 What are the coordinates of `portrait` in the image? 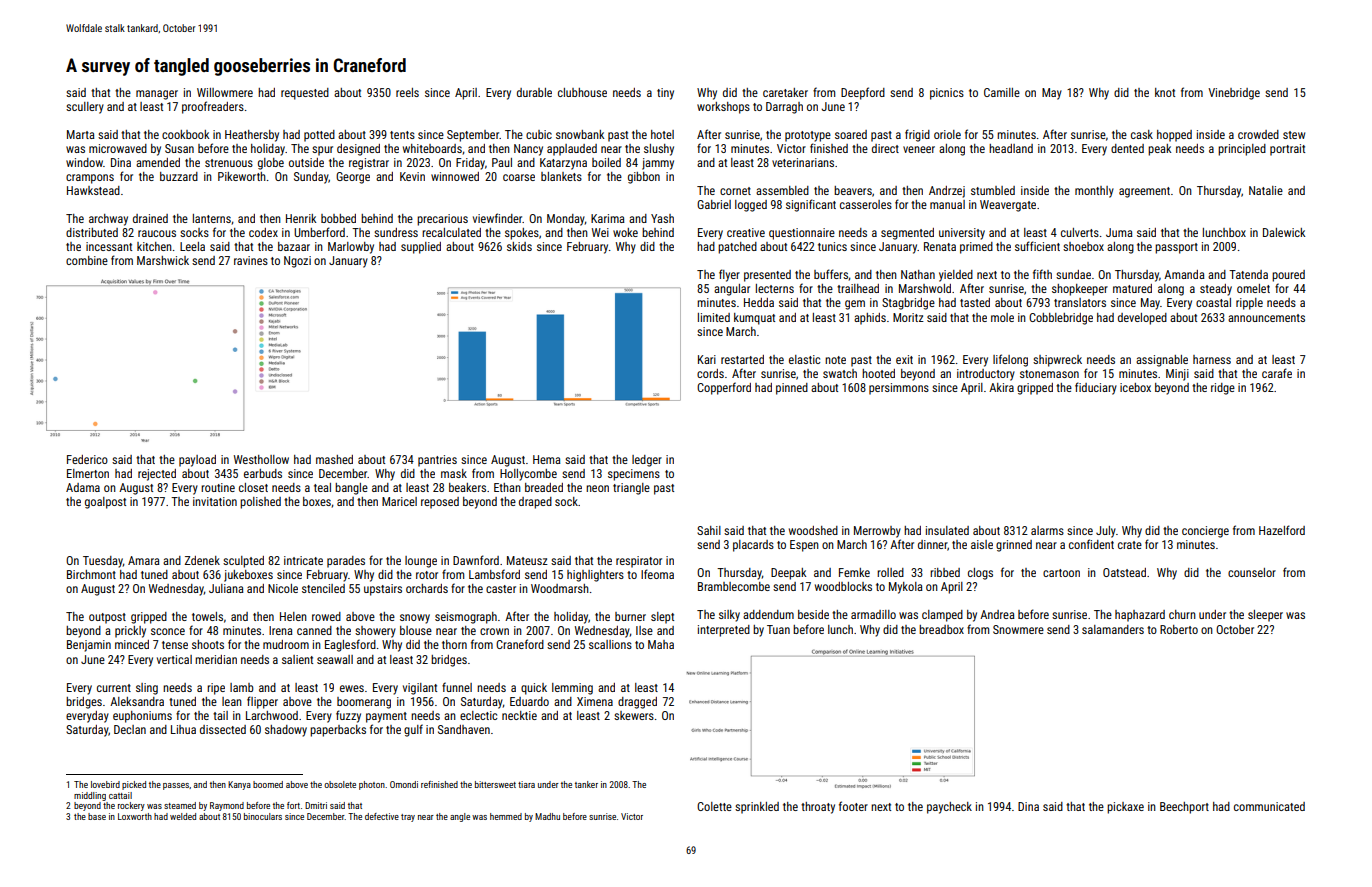 It's located at (1287, 150).
